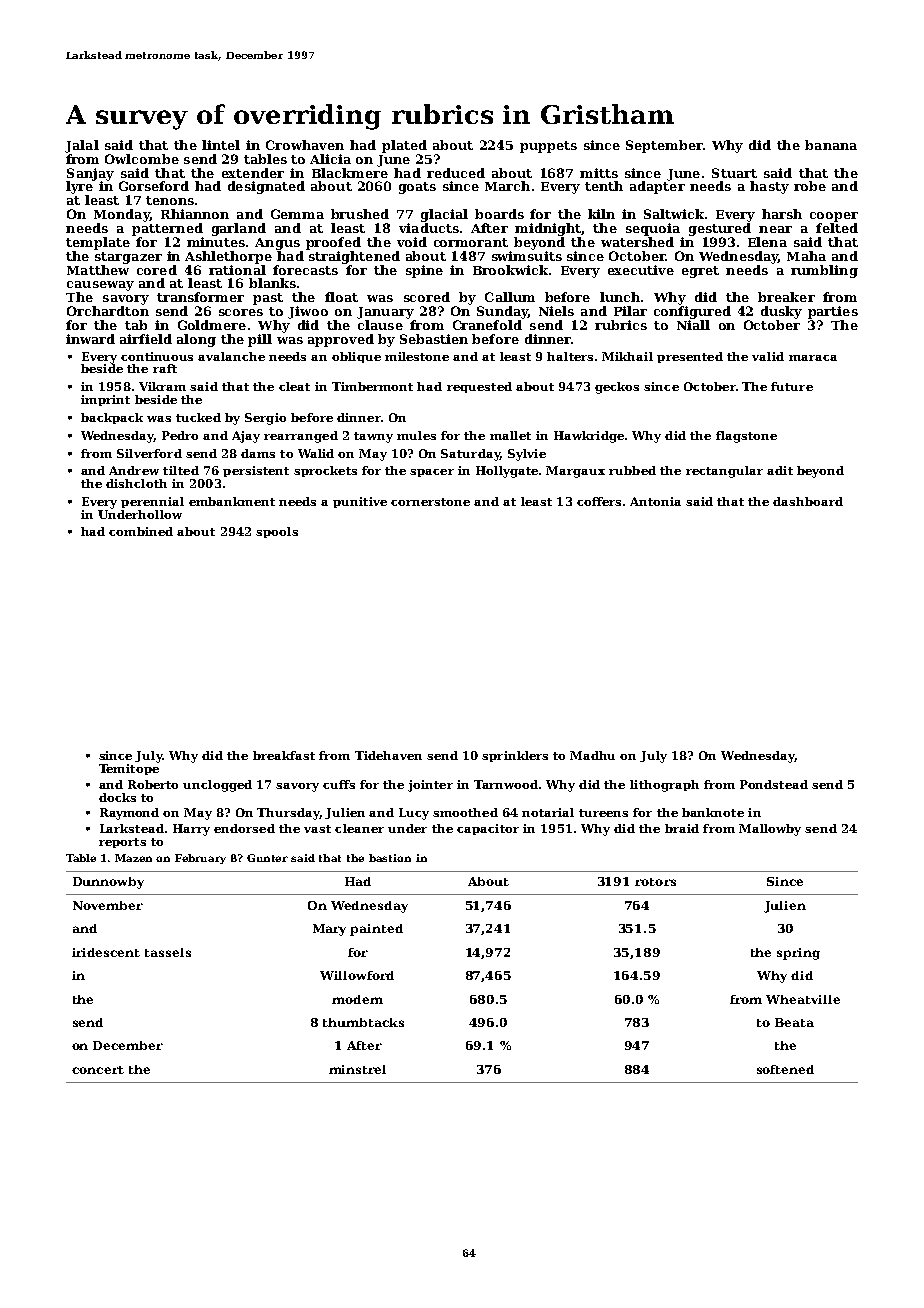 The height and width of the screenshot is (1308, 924). I want to click on Saturday, so click(470, 455).
